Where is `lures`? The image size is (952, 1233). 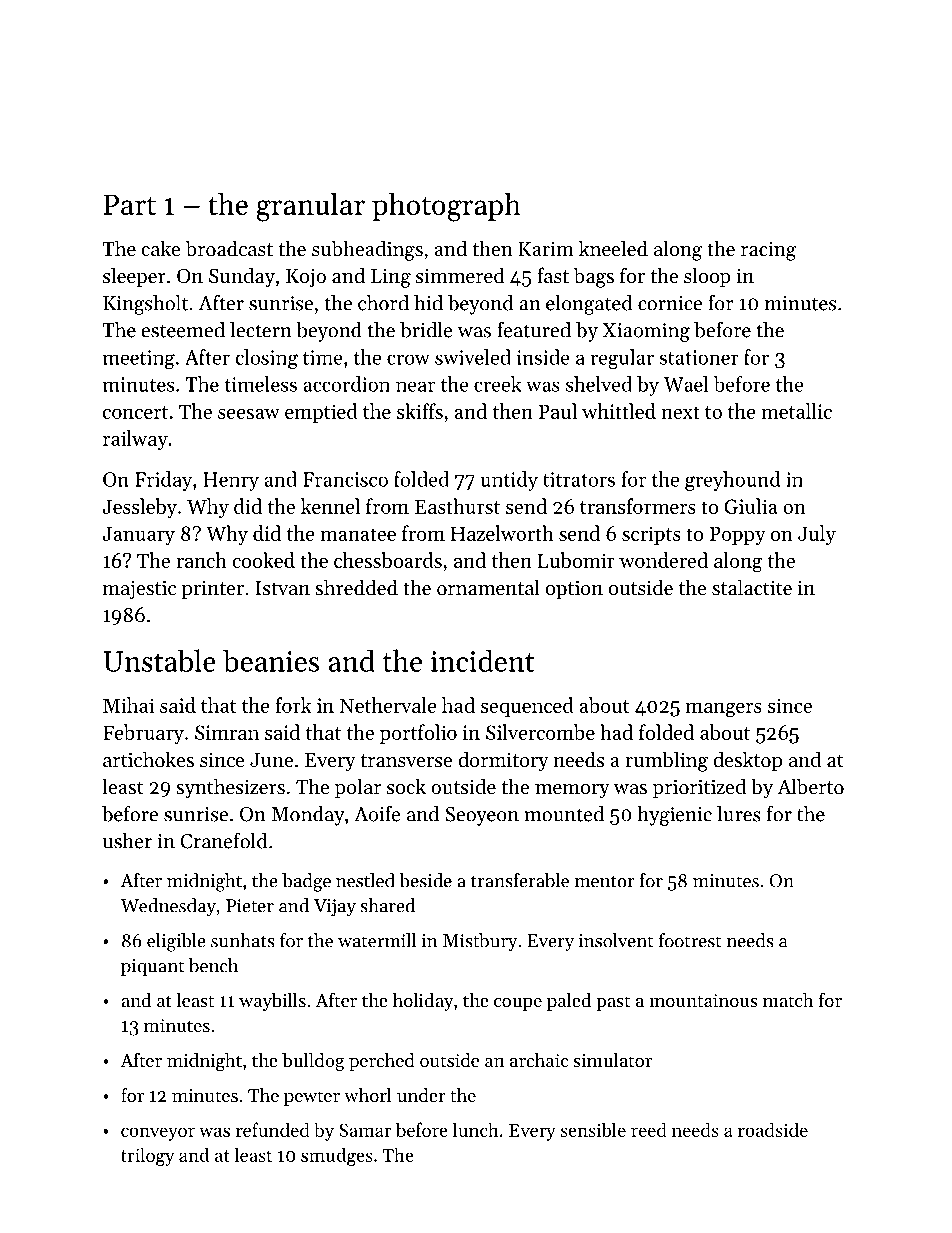 lures is located at coordinates (739, 814).
